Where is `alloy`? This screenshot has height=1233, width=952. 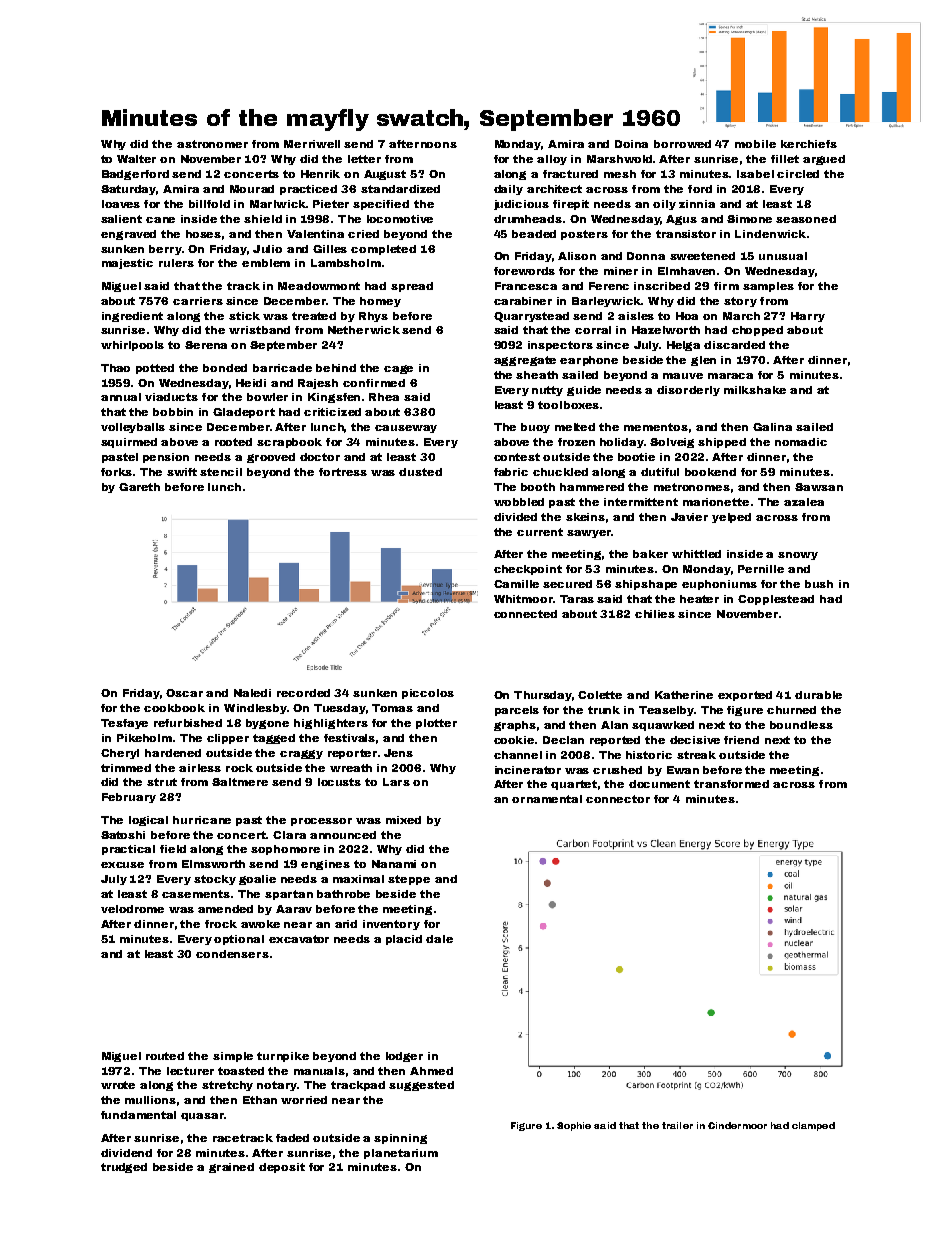
alloy is located at coordinates (552, 160).
